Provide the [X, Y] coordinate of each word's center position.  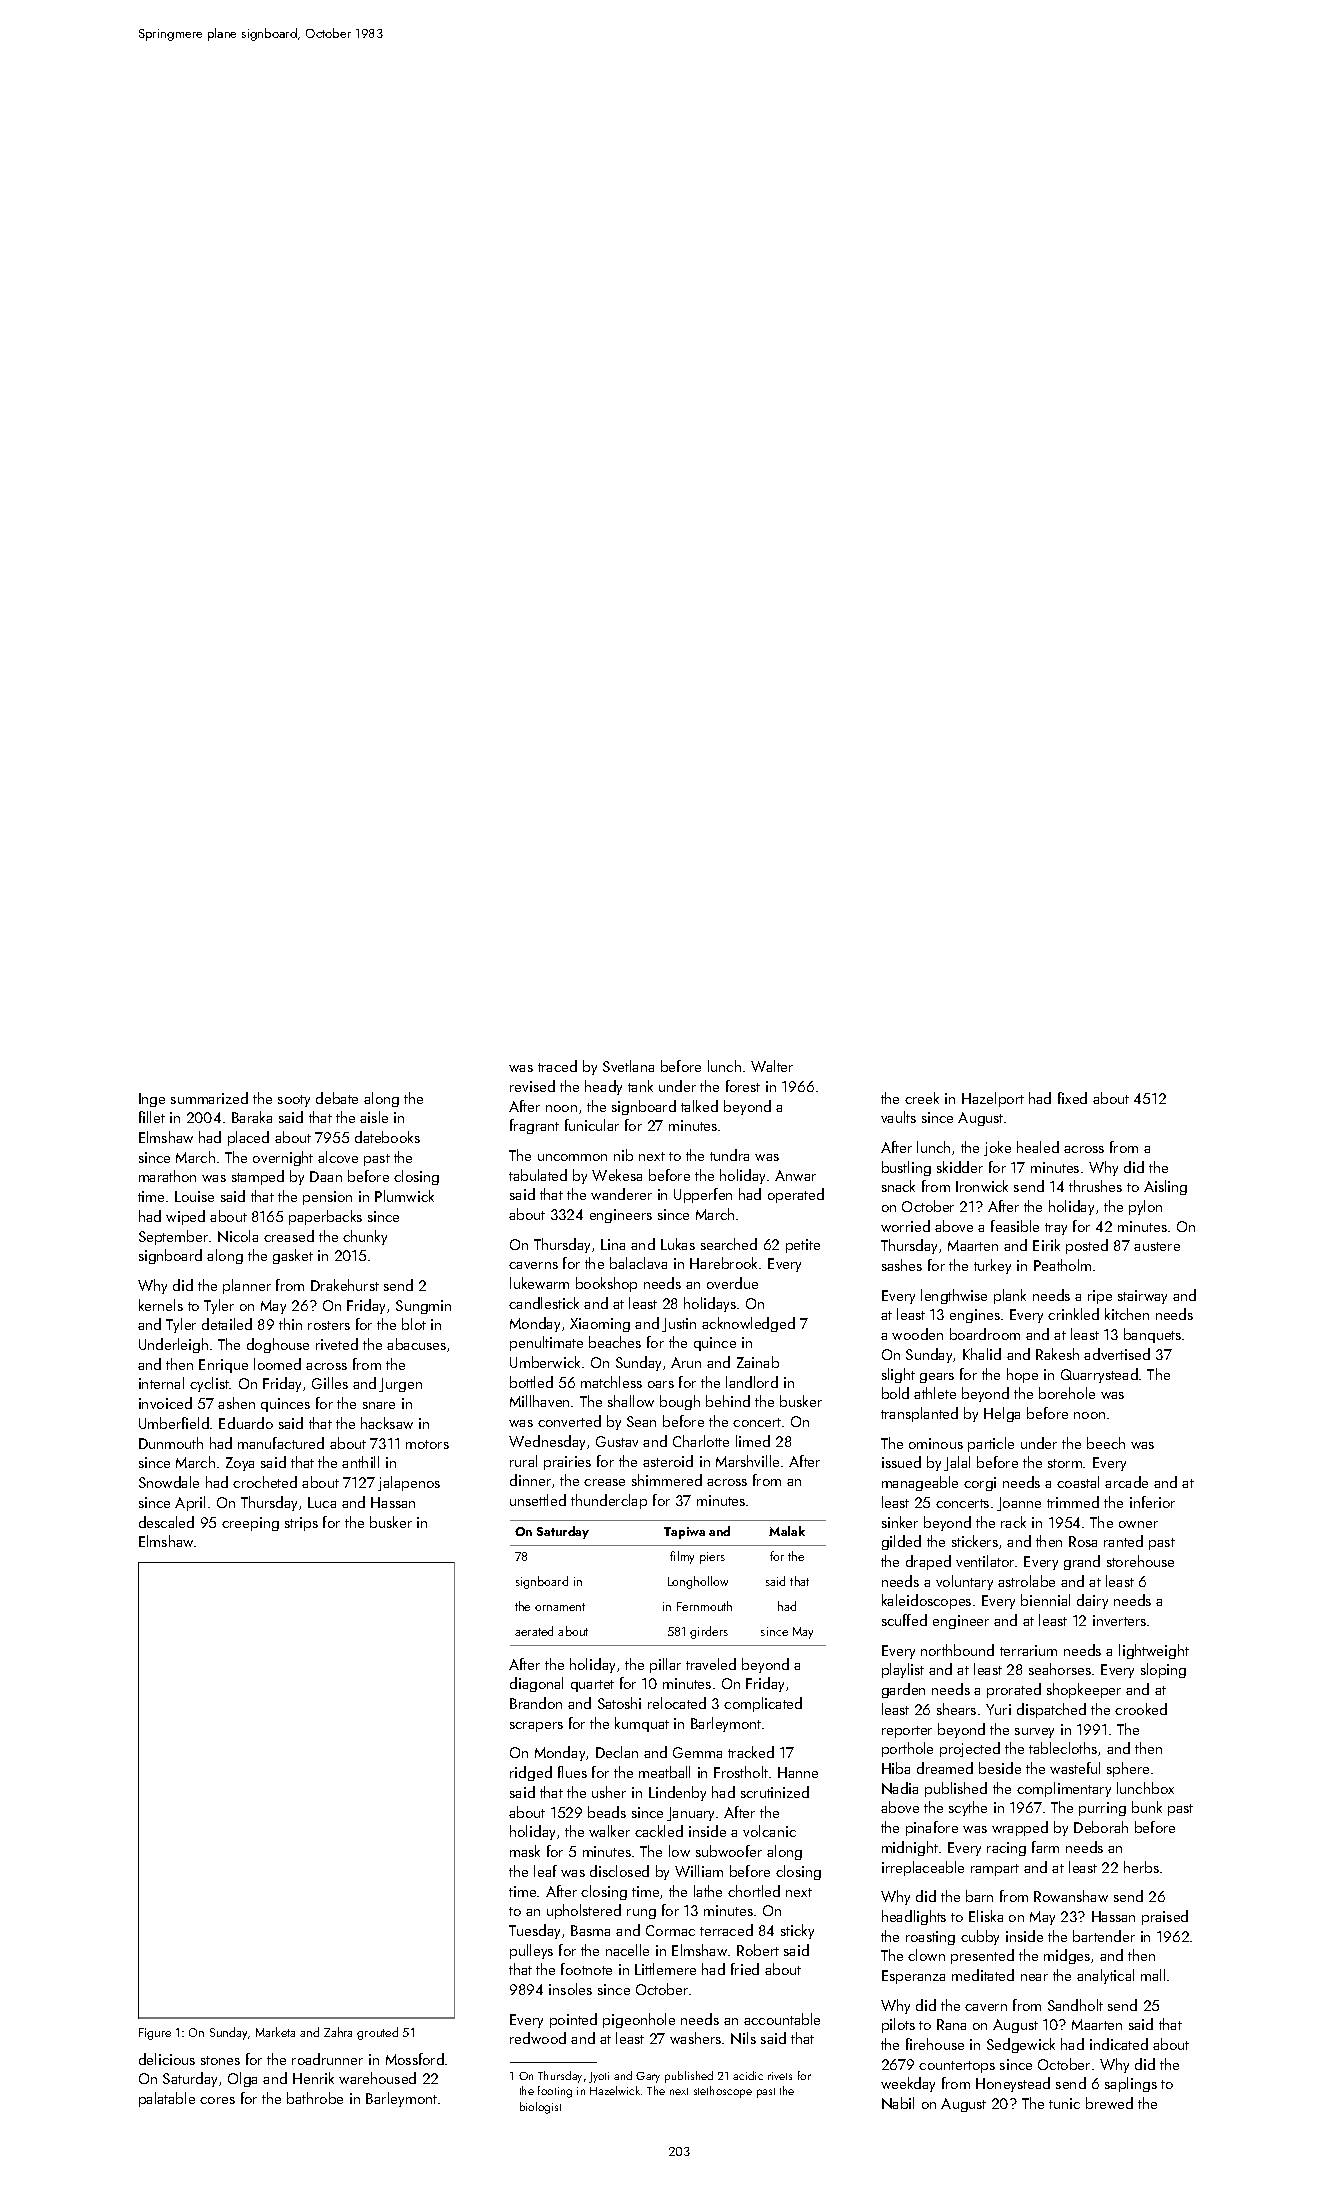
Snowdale [169, 1482]
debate [337, 1098]
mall [1153, 1975]
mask [525, 1851]
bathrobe [315, 2098]
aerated [534, 1631]
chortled [754, 1891]
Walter [772, 1066]
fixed [1072, 1098]
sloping [1163, 1670]
